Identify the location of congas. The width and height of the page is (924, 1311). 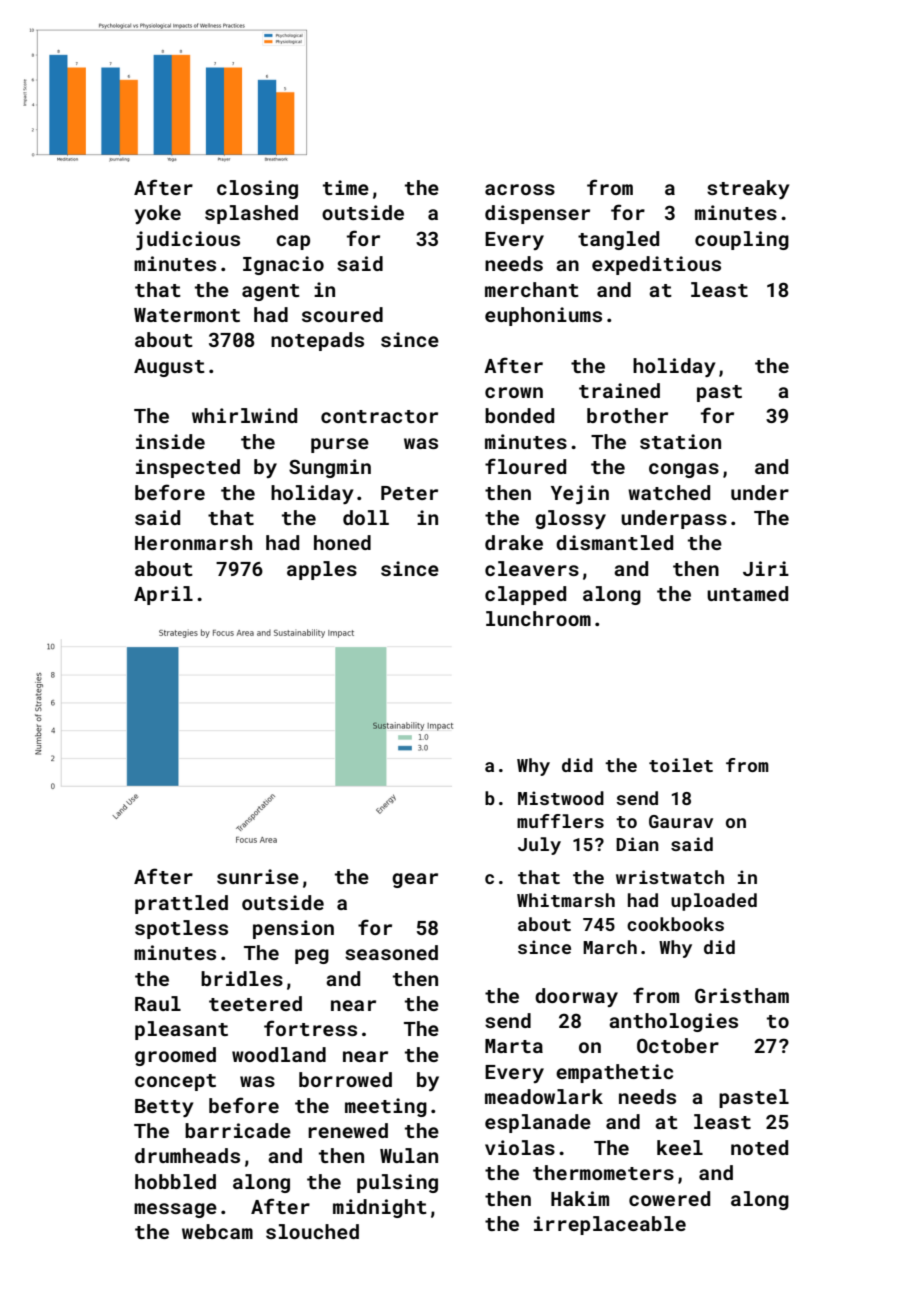
(684, 470).
